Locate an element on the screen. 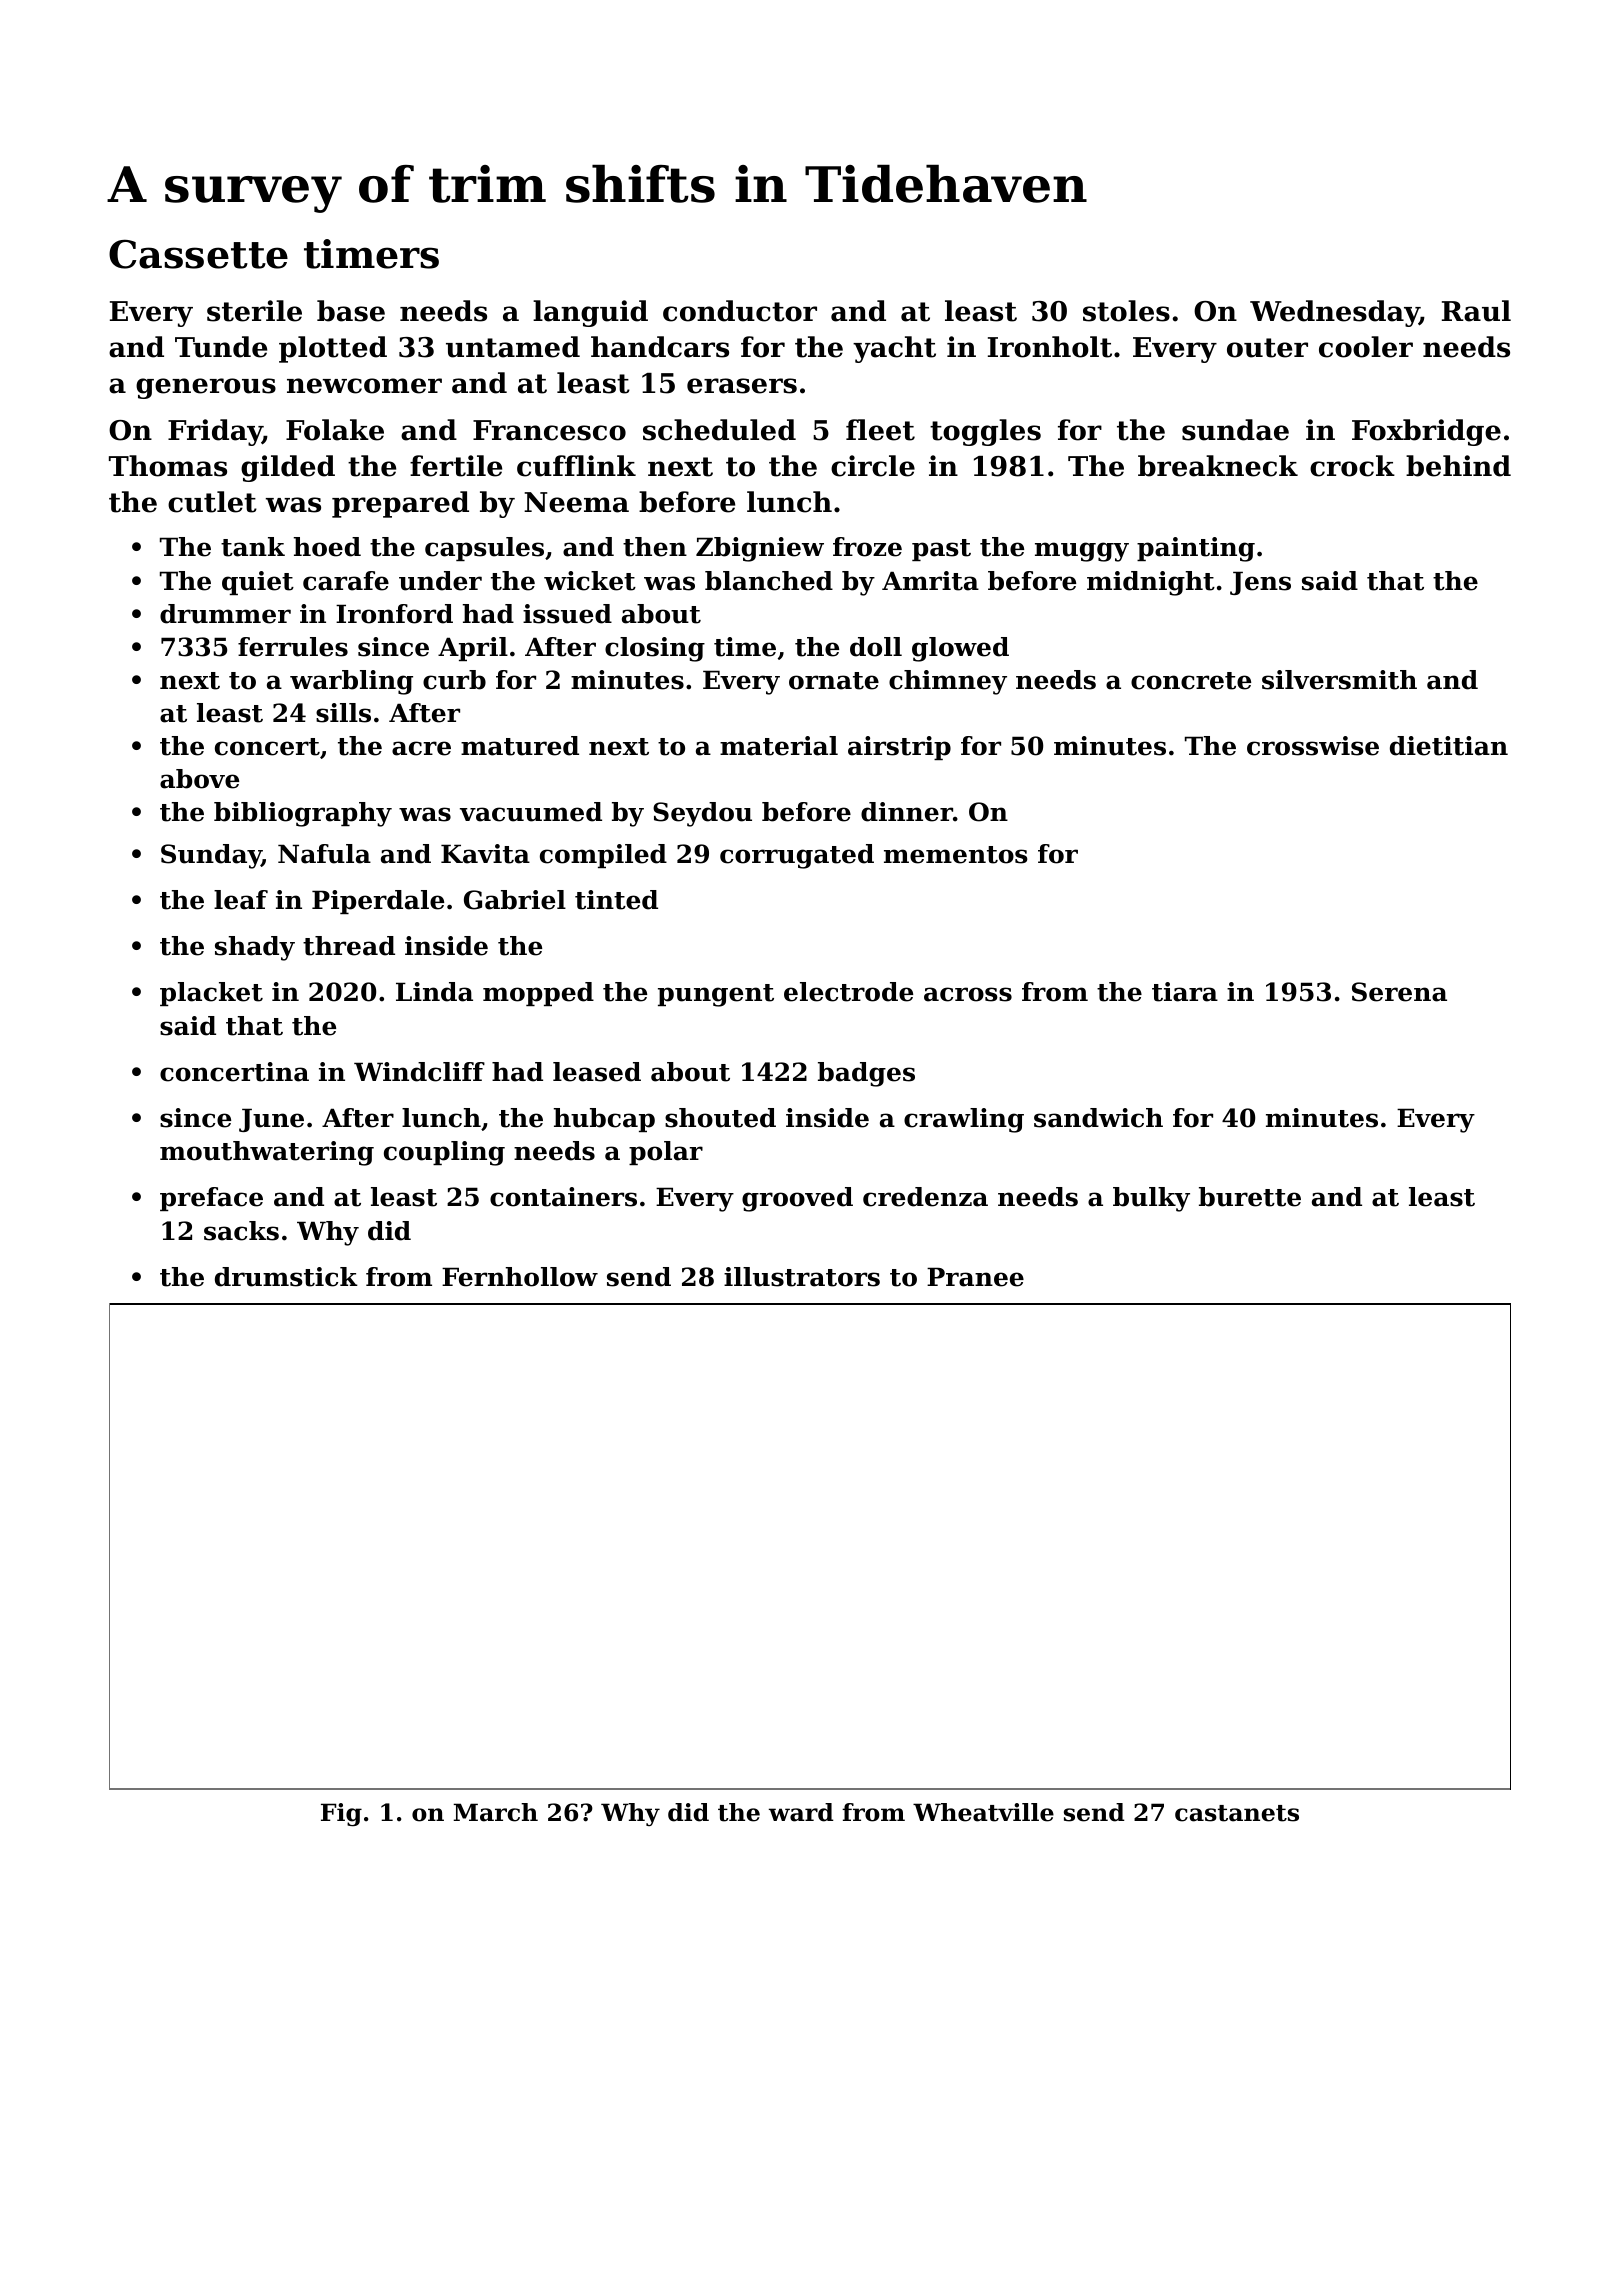 Image resolution: width=1620 pixels, height=2292 pixels. burette is located at coordinates (1250, 1197).
